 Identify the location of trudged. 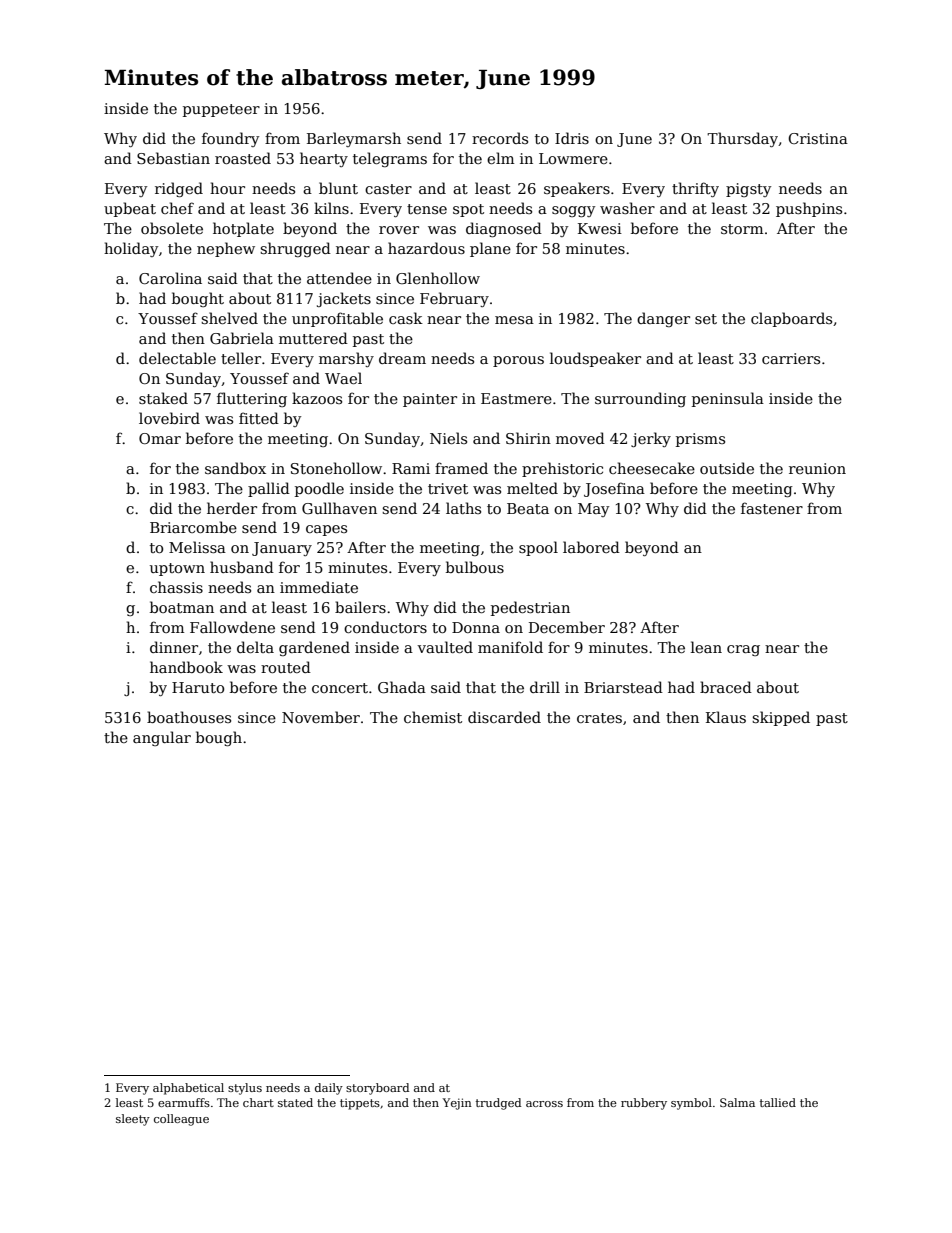
(498, 1104).
